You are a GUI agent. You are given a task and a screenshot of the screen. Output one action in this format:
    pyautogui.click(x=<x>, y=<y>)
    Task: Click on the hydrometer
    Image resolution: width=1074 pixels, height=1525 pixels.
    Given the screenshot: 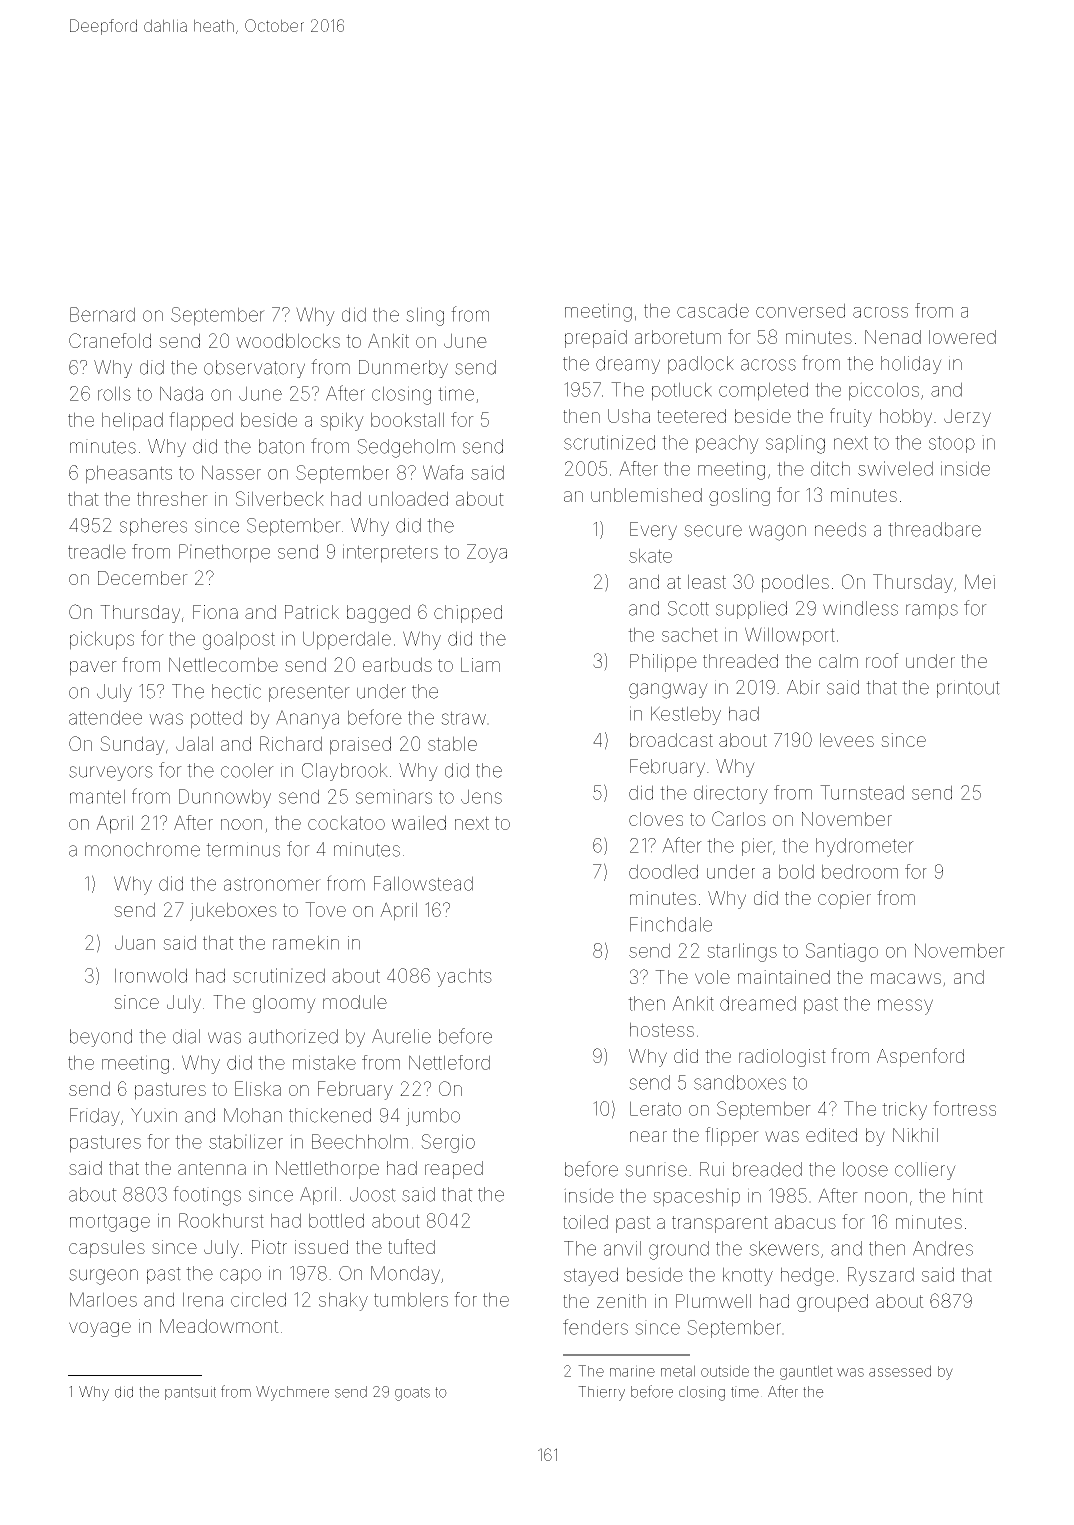 What is the action you would take?
    pyautogui.click(x=865, y=847)
